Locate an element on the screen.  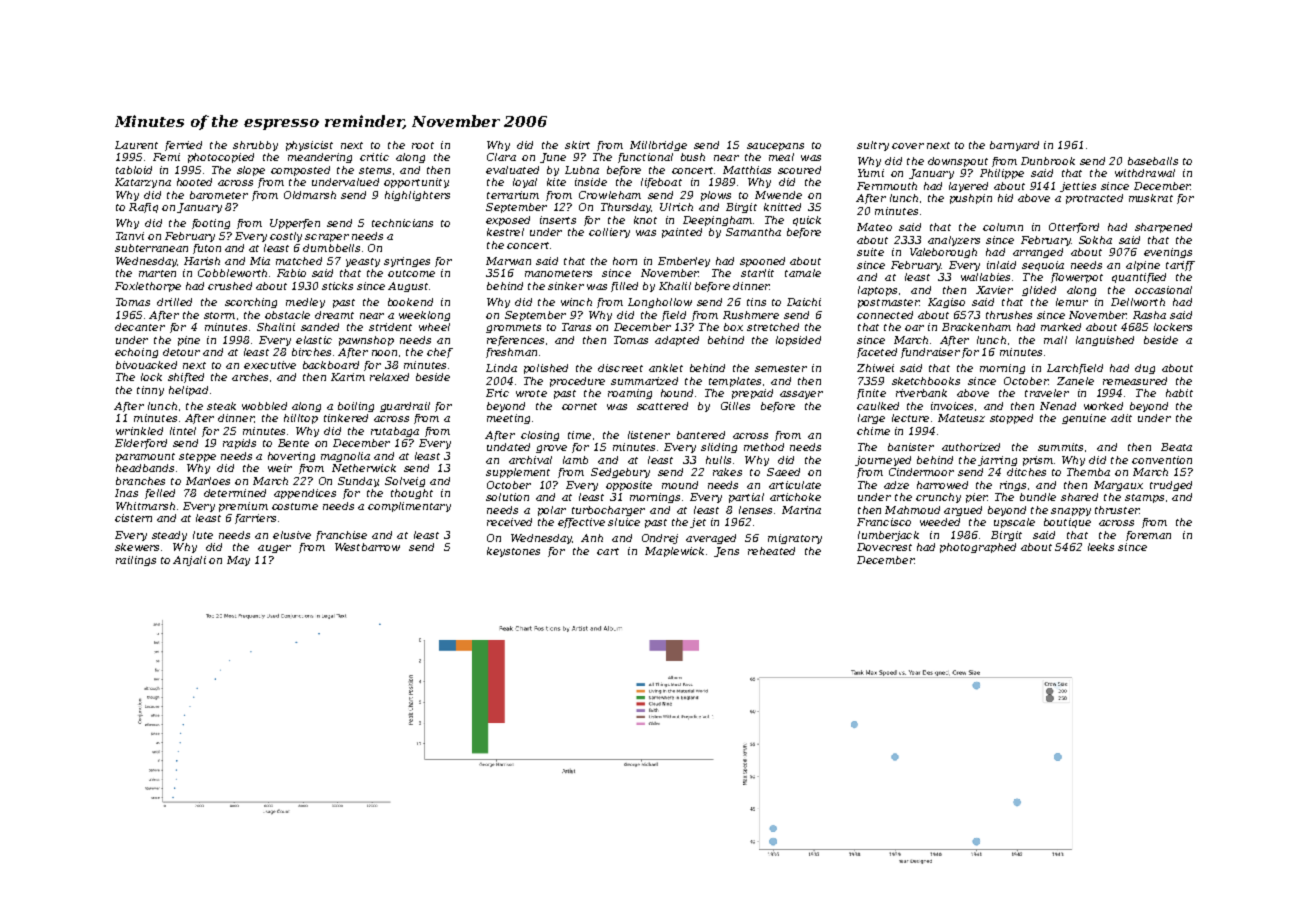
saucepans is located at coordinates (775, 147).
